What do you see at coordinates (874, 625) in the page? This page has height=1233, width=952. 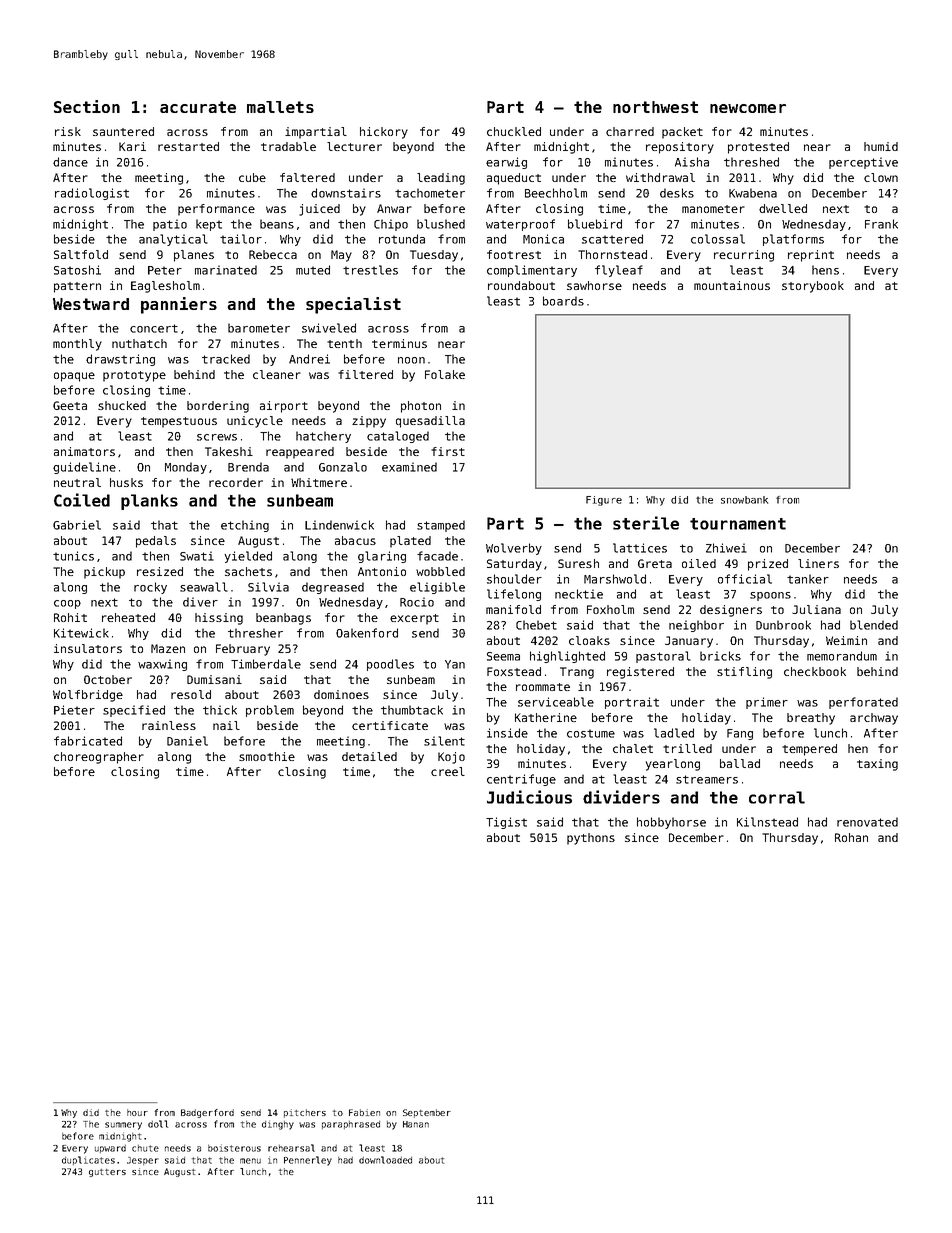 I see `blended` at bounding box center [874, 625].
